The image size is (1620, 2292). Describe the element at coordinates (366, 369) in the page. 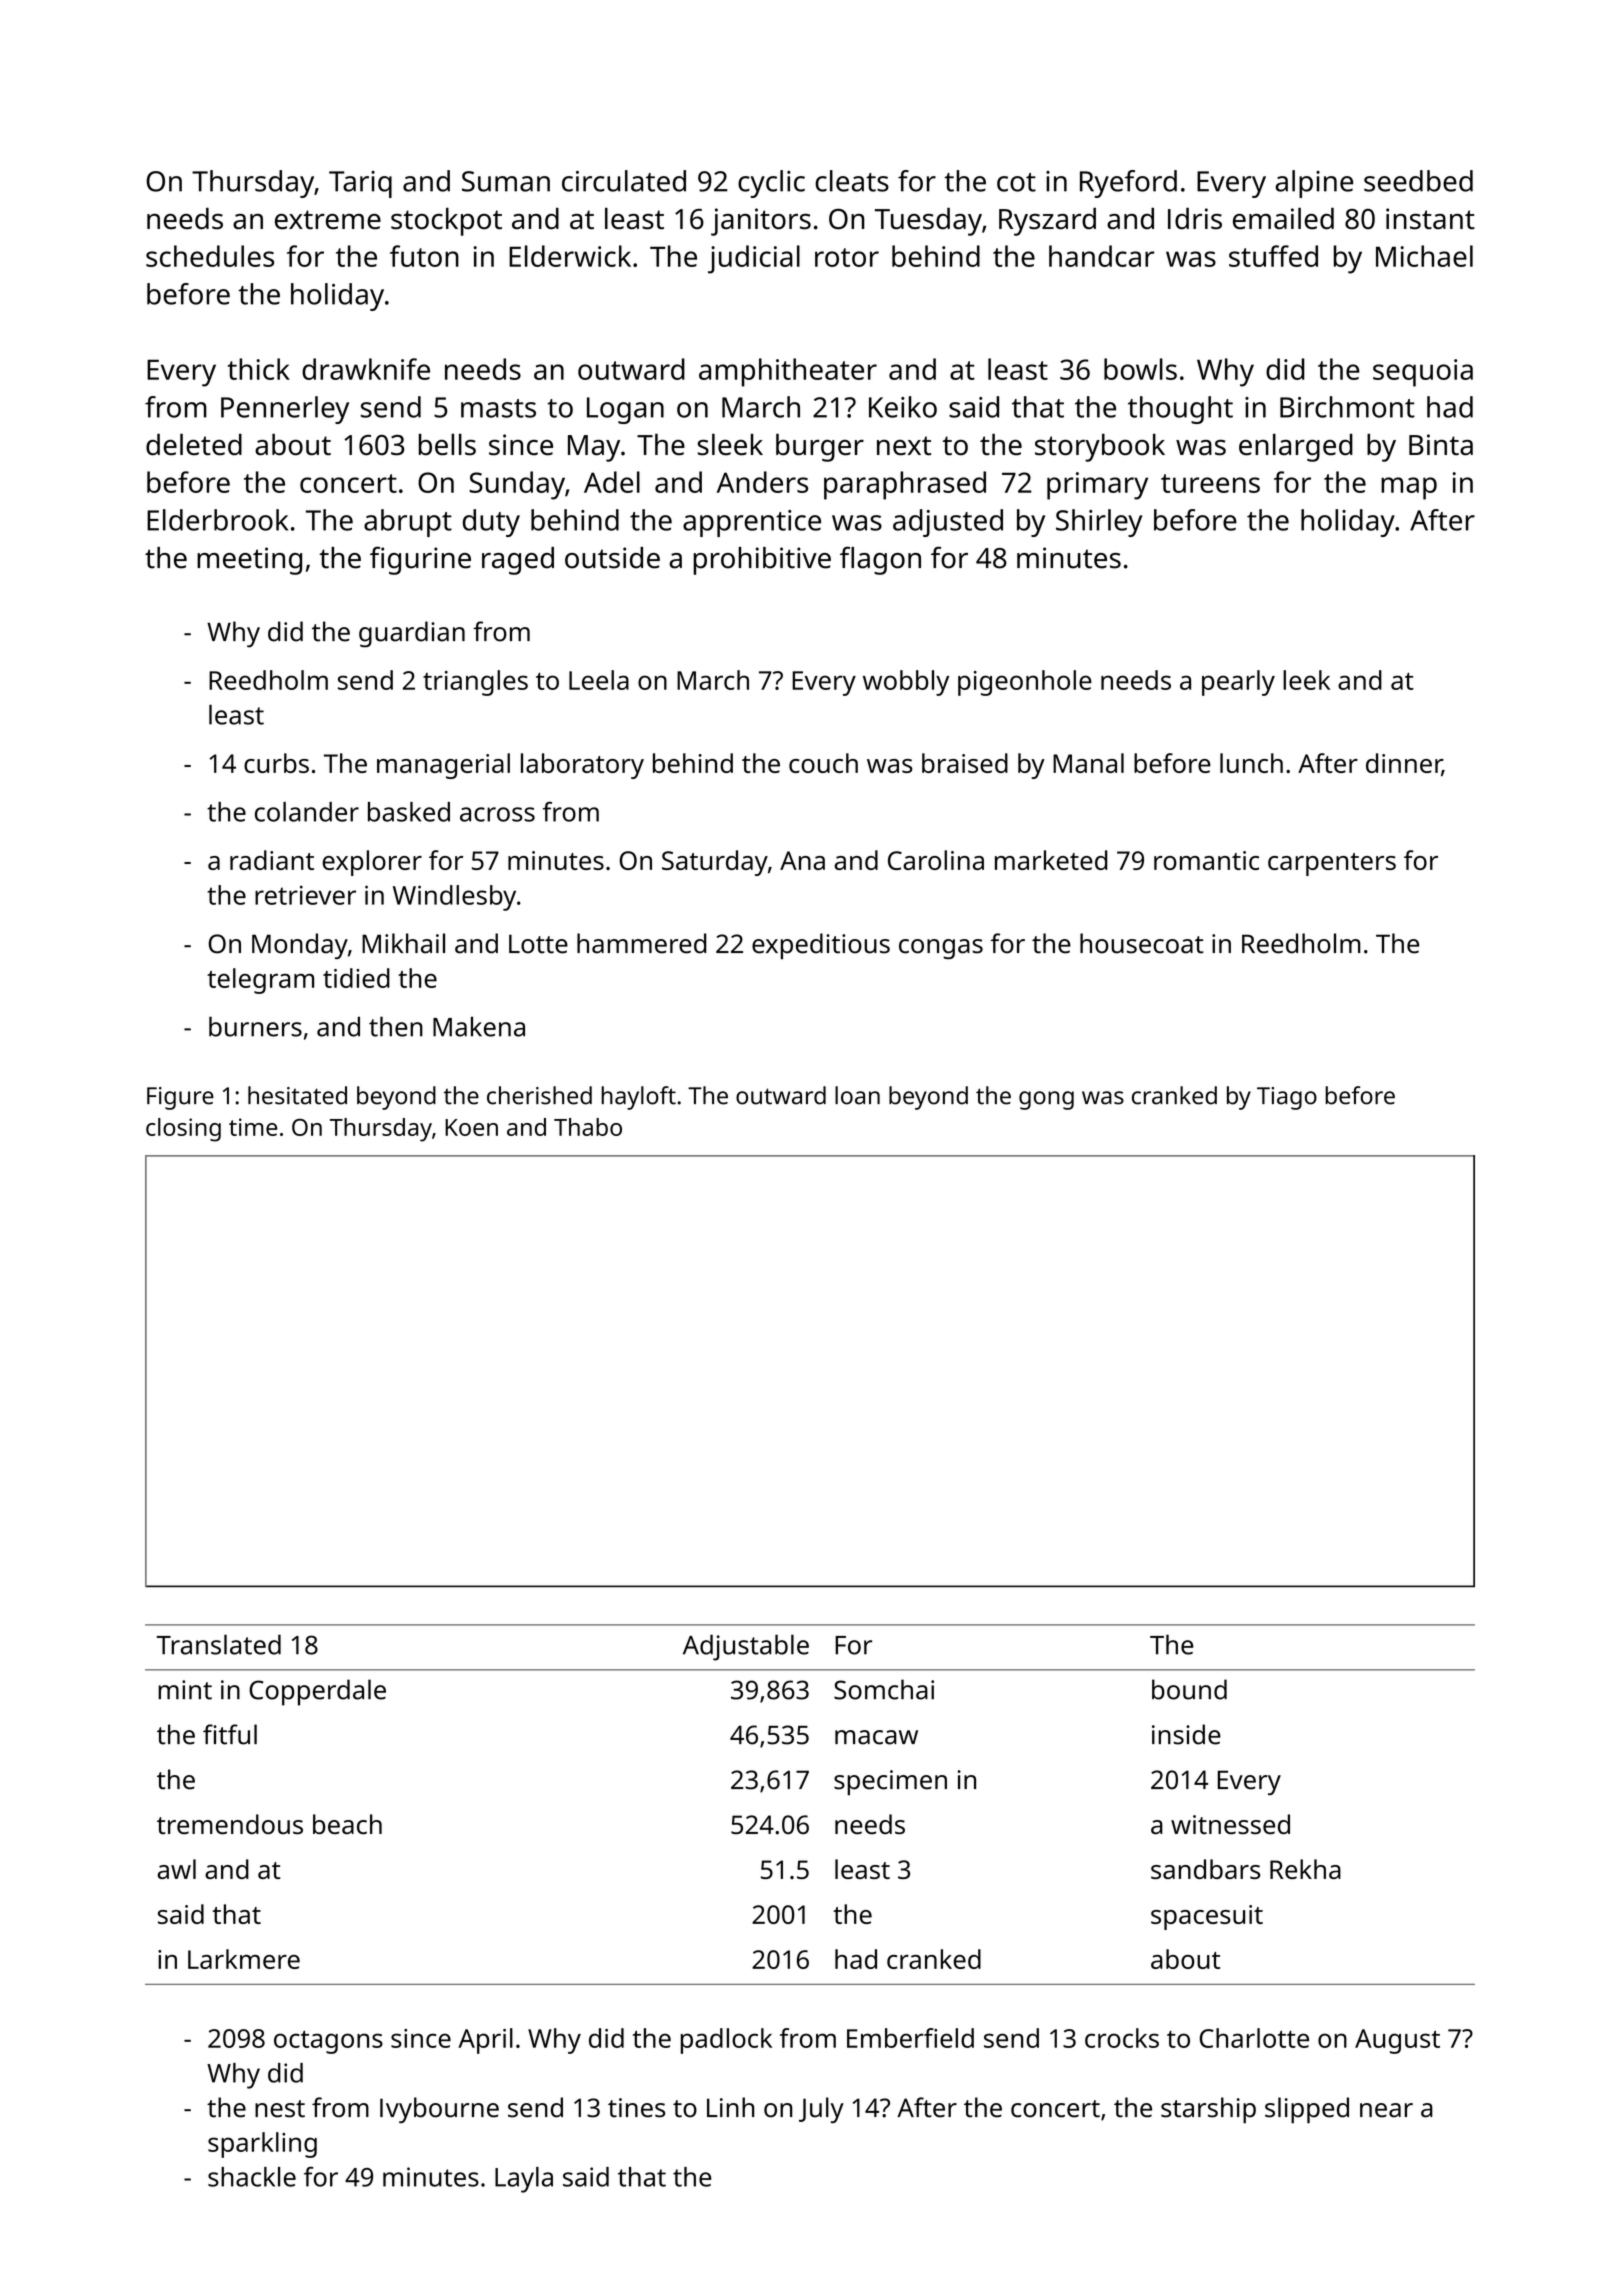

I see `drawknife` at that location.
